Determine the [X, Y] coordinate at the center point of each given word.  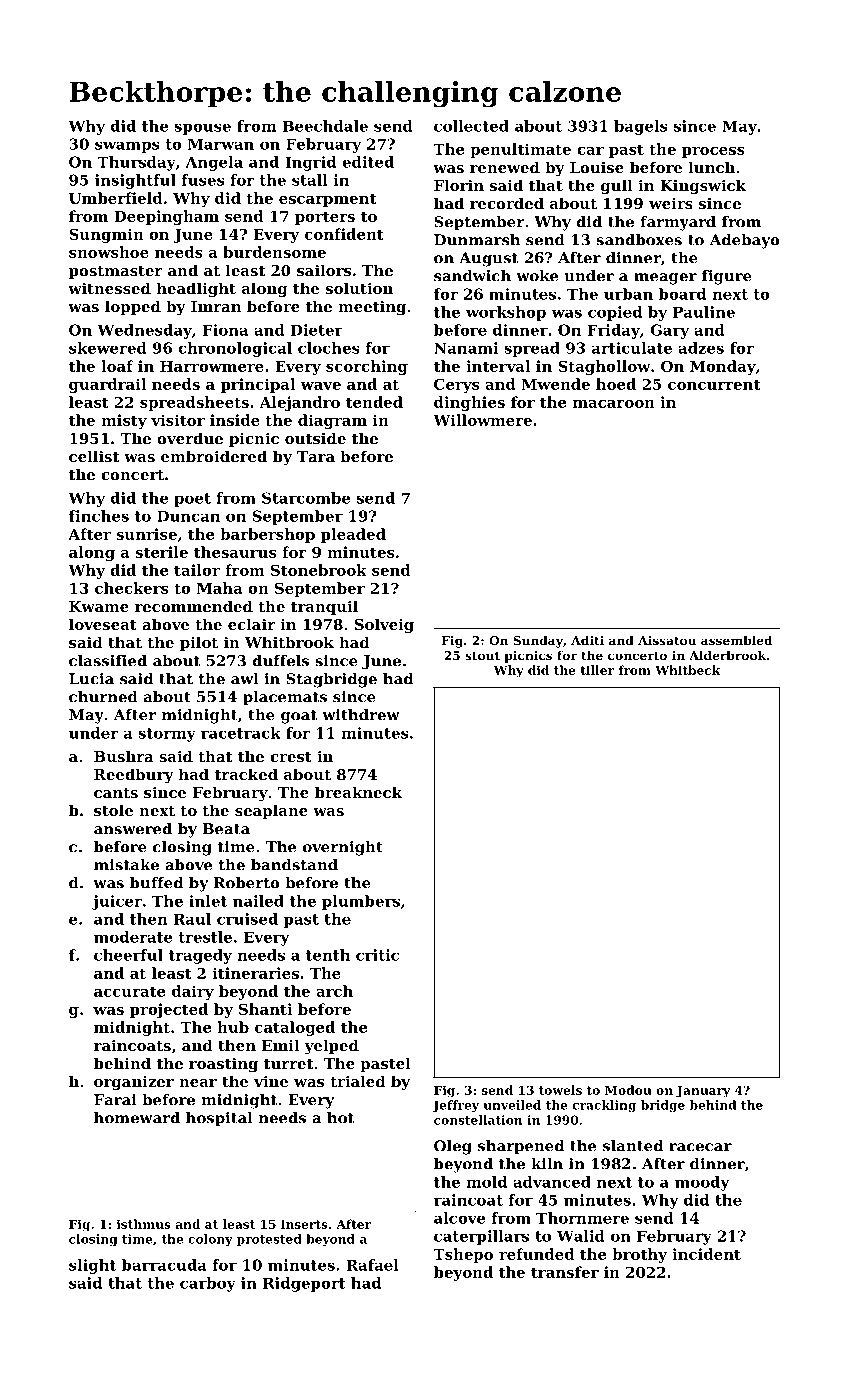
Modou [628, 1090]
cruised [247, 919]
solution [359, 288]
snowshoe [109, 252]
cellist [94, 456]
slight [92, 1266]
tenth [328, 955]
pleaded [353, 535]
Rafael [372, 1265]
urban [628, 294]
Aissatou [667, 640]
